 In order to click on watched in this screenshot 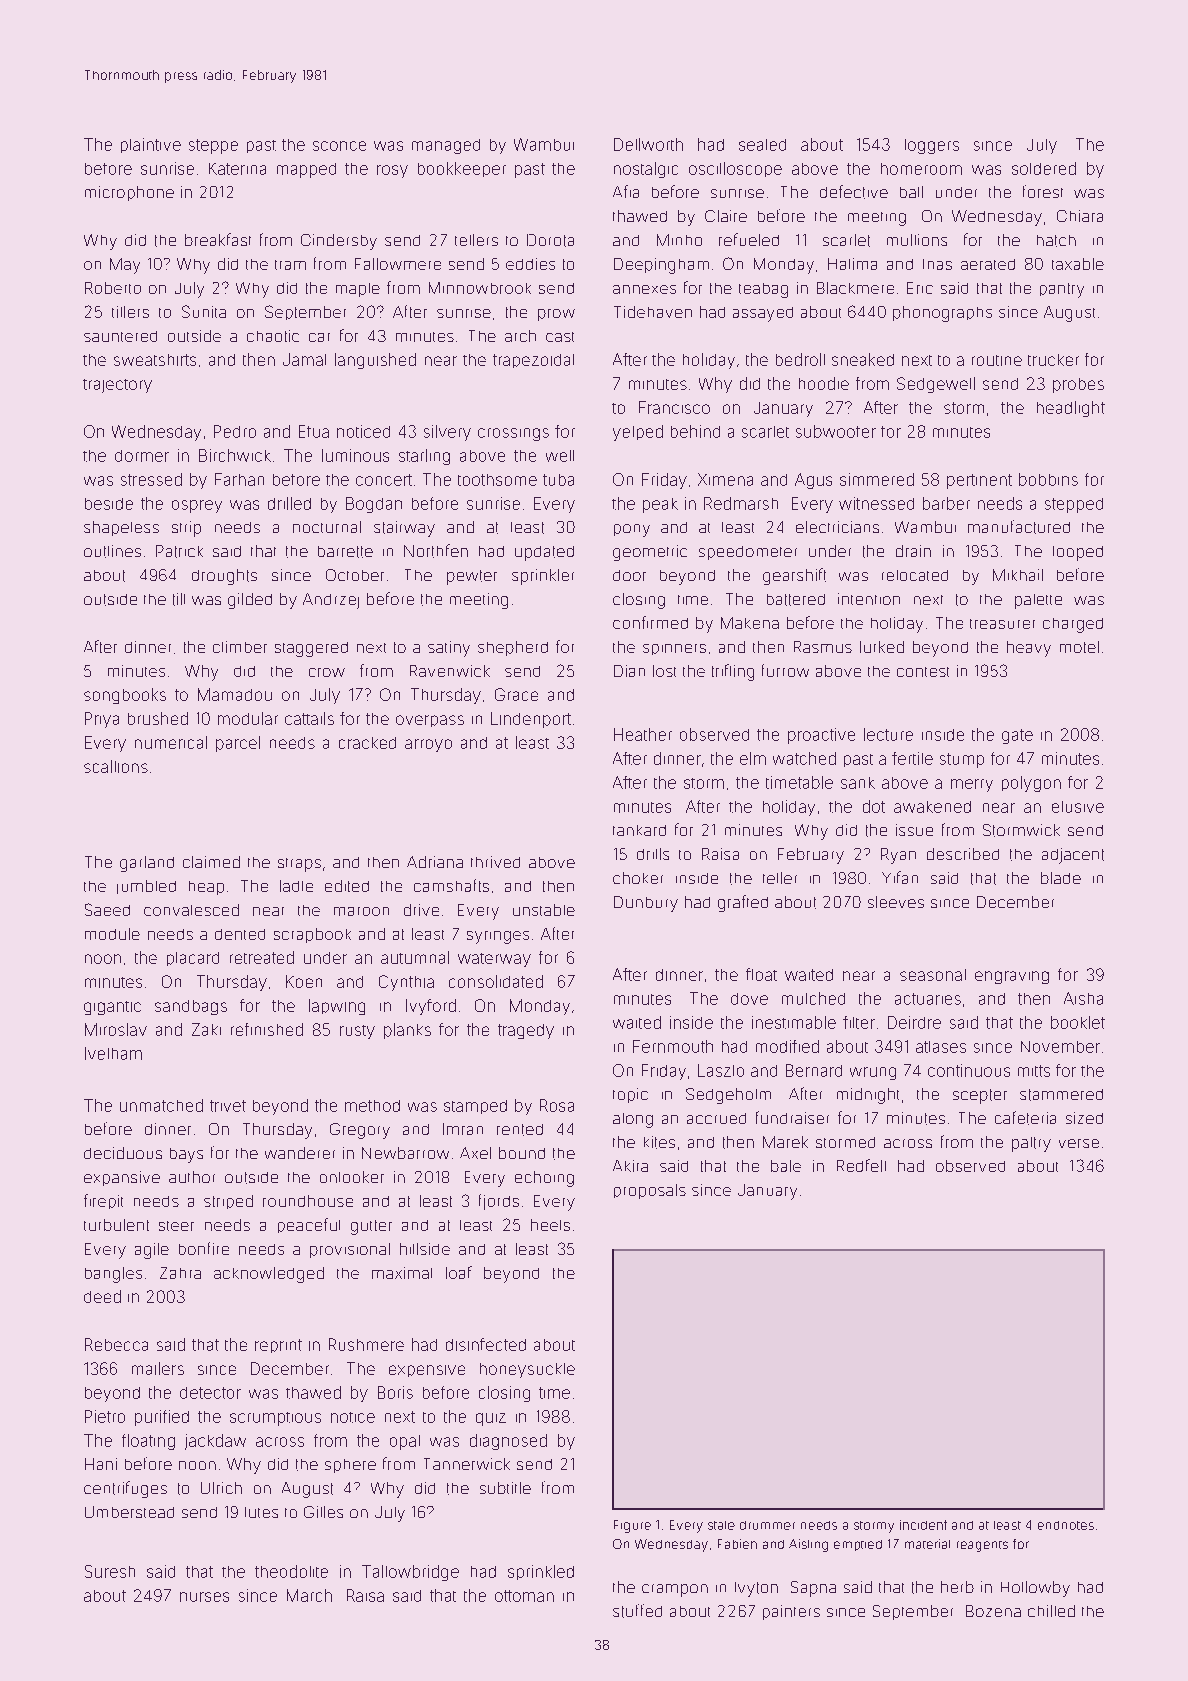, I will do `click(804, 758)`.
